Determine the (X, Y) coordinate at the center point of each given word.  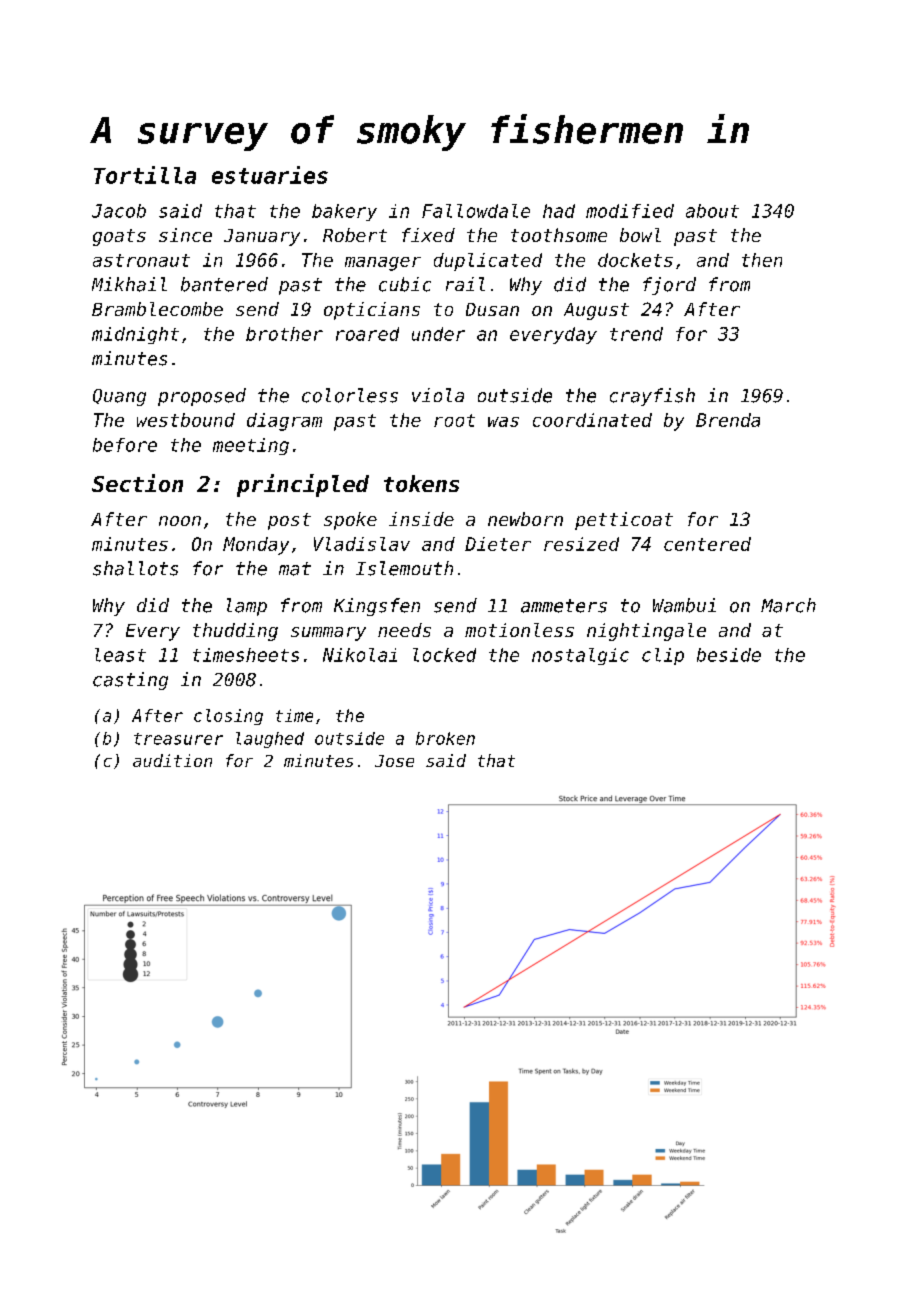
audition (172, 760)
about (712, 211)
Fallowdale (476, 211)
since (185, 235)
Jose (394, 761)
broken (445, 738)
